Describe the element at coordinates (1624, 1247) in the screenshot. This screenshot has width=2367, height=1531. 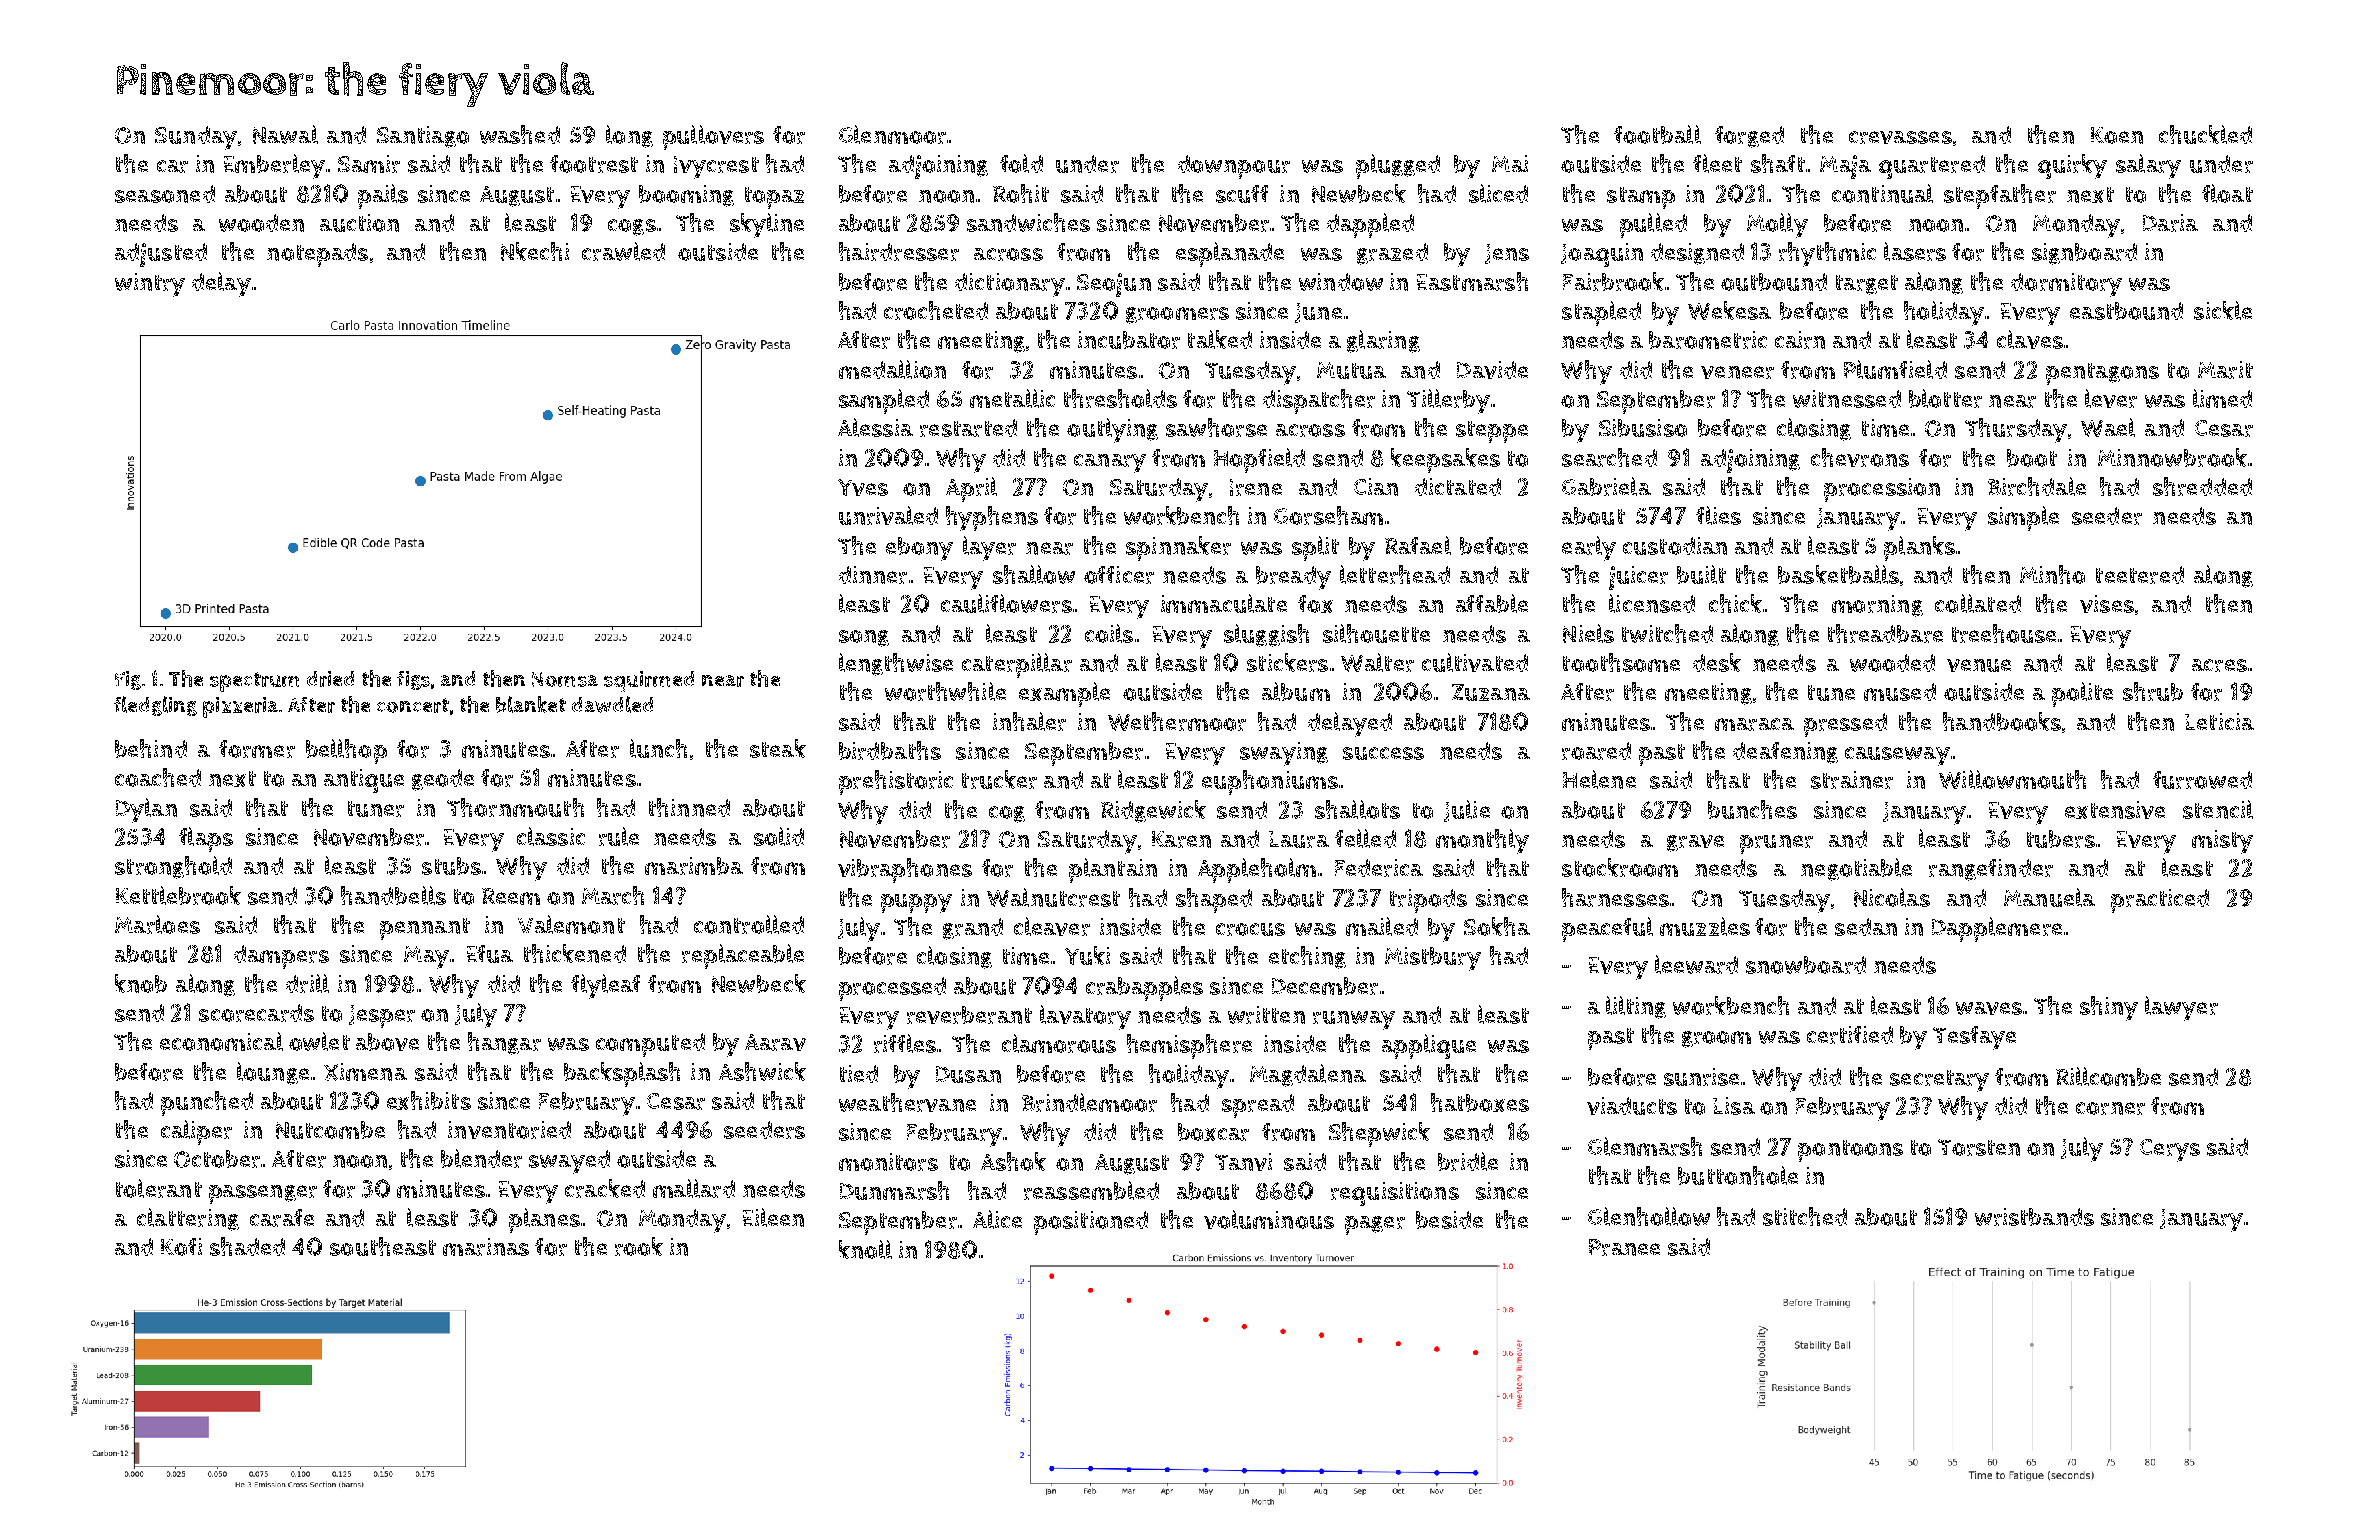
I see `Pranee` at that location.
